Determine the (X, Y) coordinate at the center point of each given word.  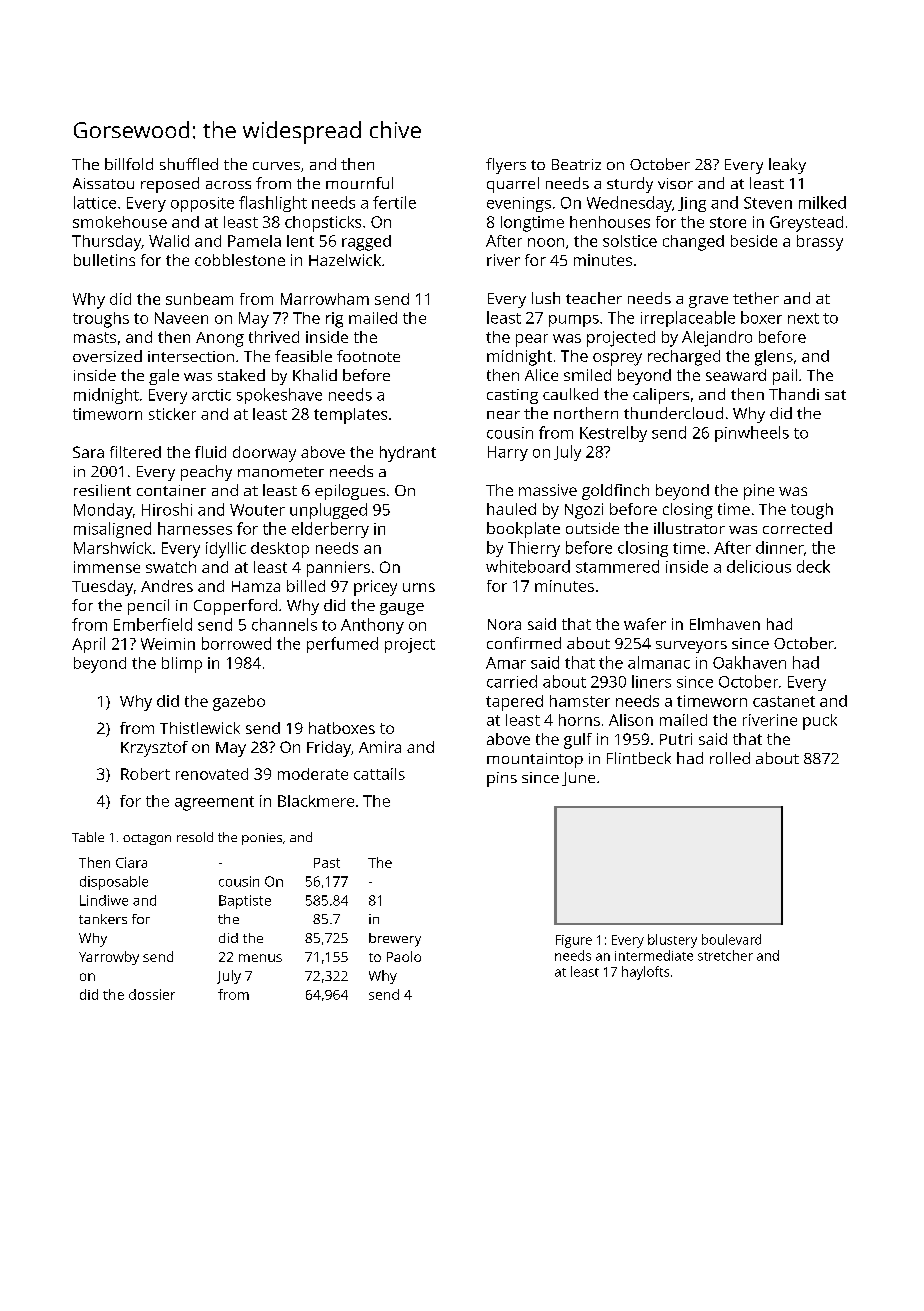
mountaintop (535, 760)
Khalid (315, 375)
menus (260, 958)
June (578, 779)
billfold (129, 164)
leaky (787, 166)
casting (512, 396)
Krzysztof (154, 749)
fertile (394, 202)
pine (759, 492)
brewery (395, 940)
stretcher (725, 955)
